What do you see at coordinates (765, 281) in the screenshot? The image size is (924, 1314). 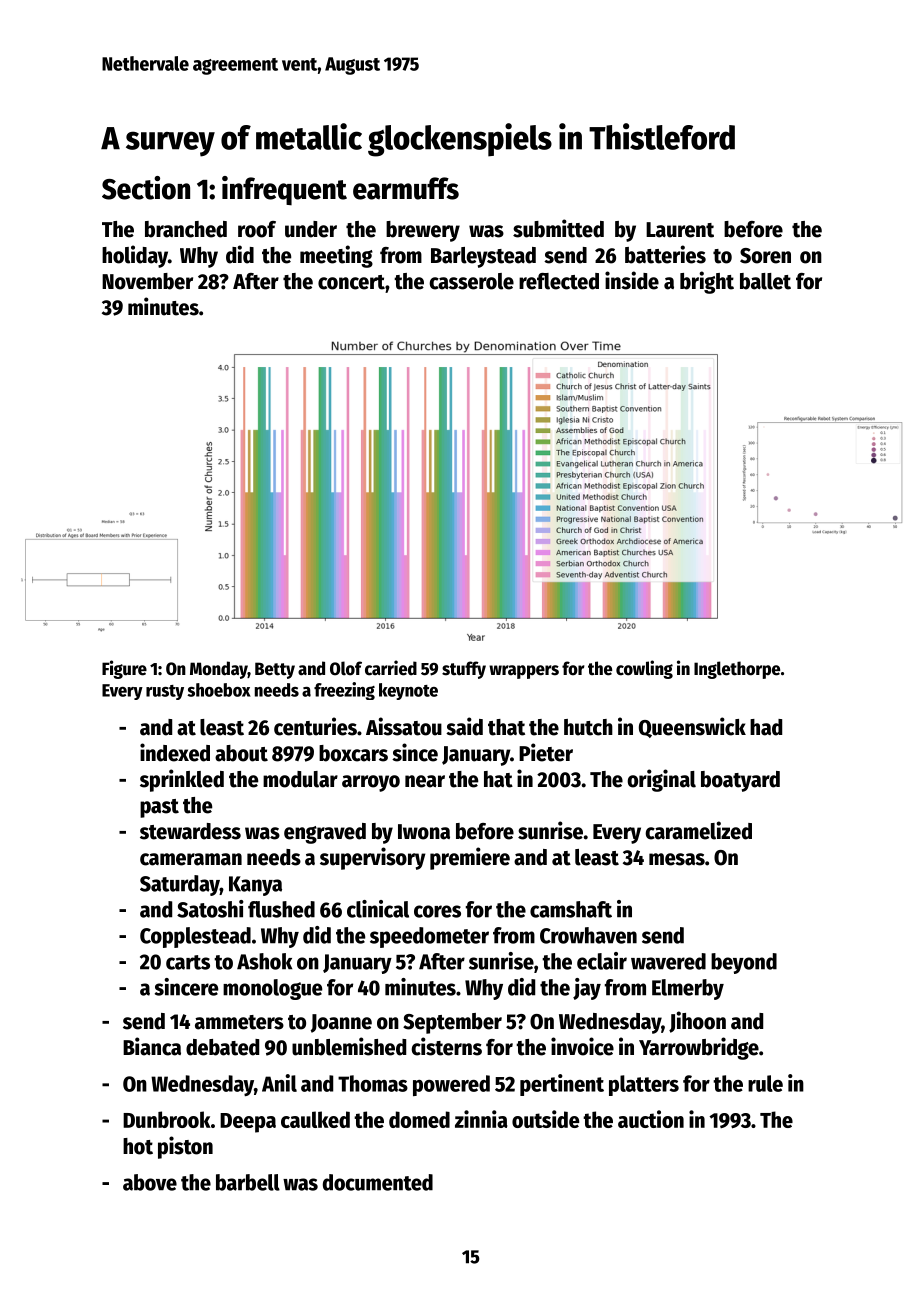 I see `ballet` at bounding box center [765, 281].
